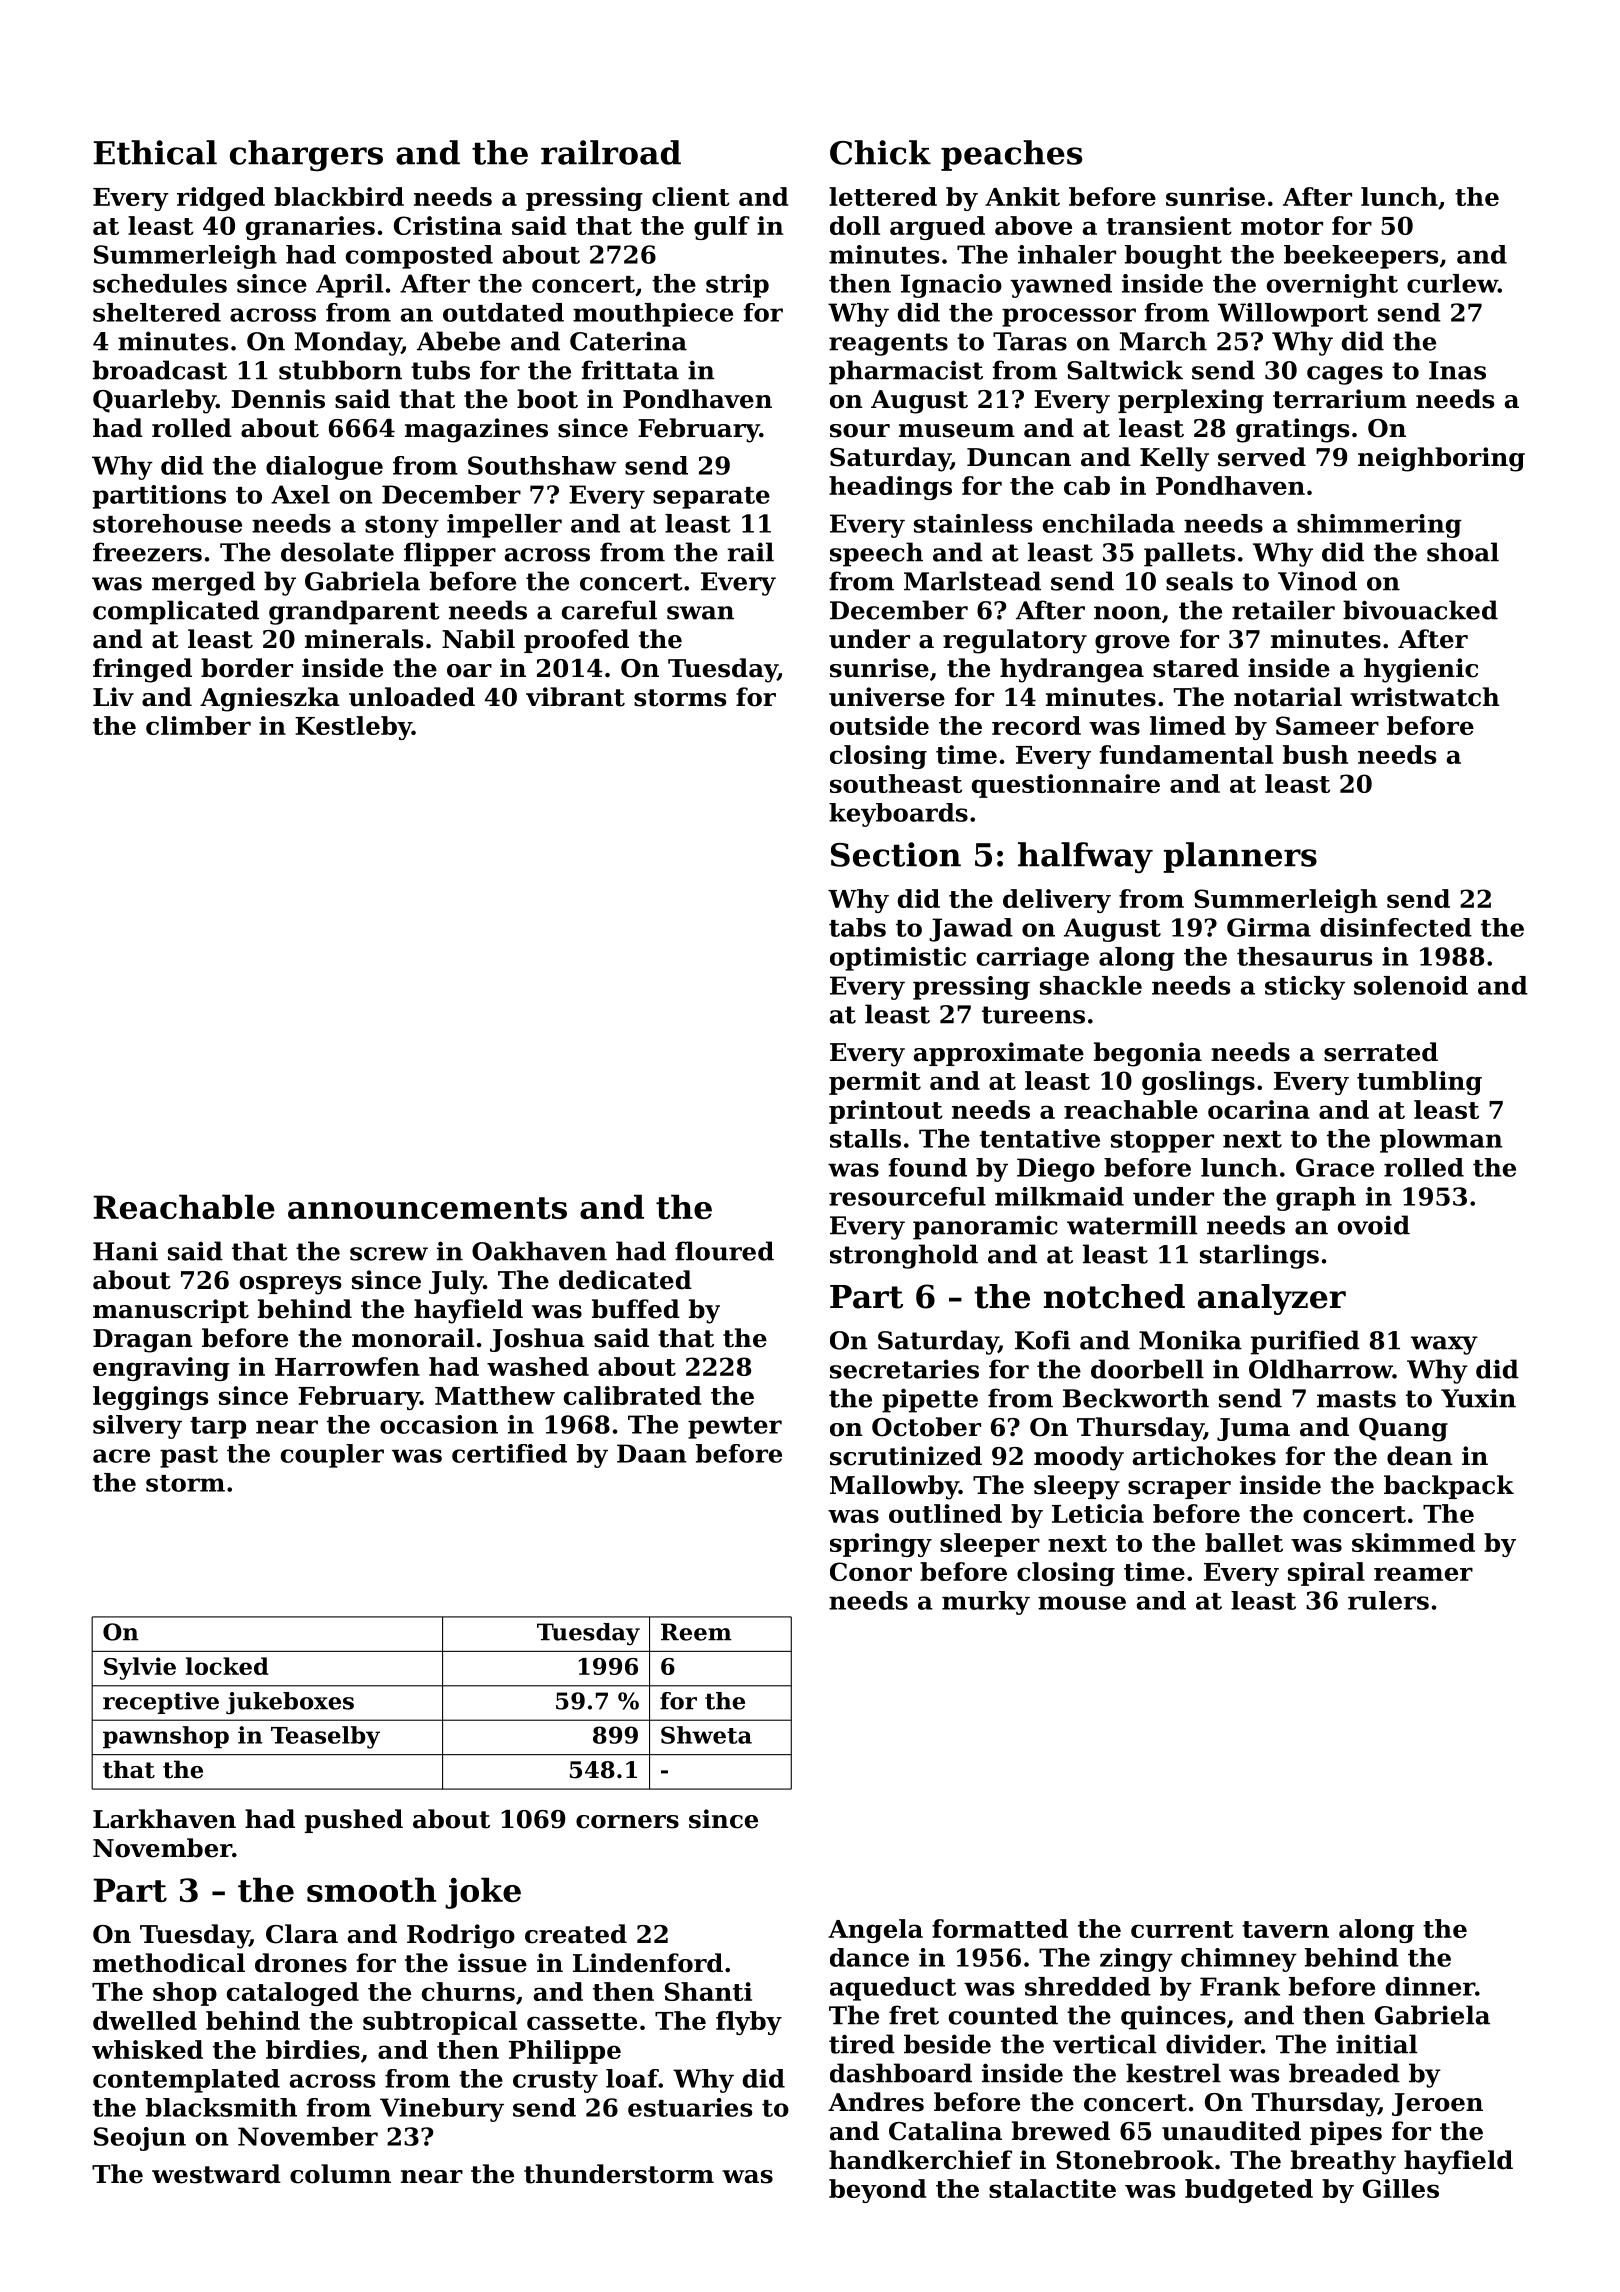 This screenshot has width=1620, height=2292. What do you see at coordinates (1452, 283) in the screenshot?
I see `curlew` at bounding box center [1452, 283].
